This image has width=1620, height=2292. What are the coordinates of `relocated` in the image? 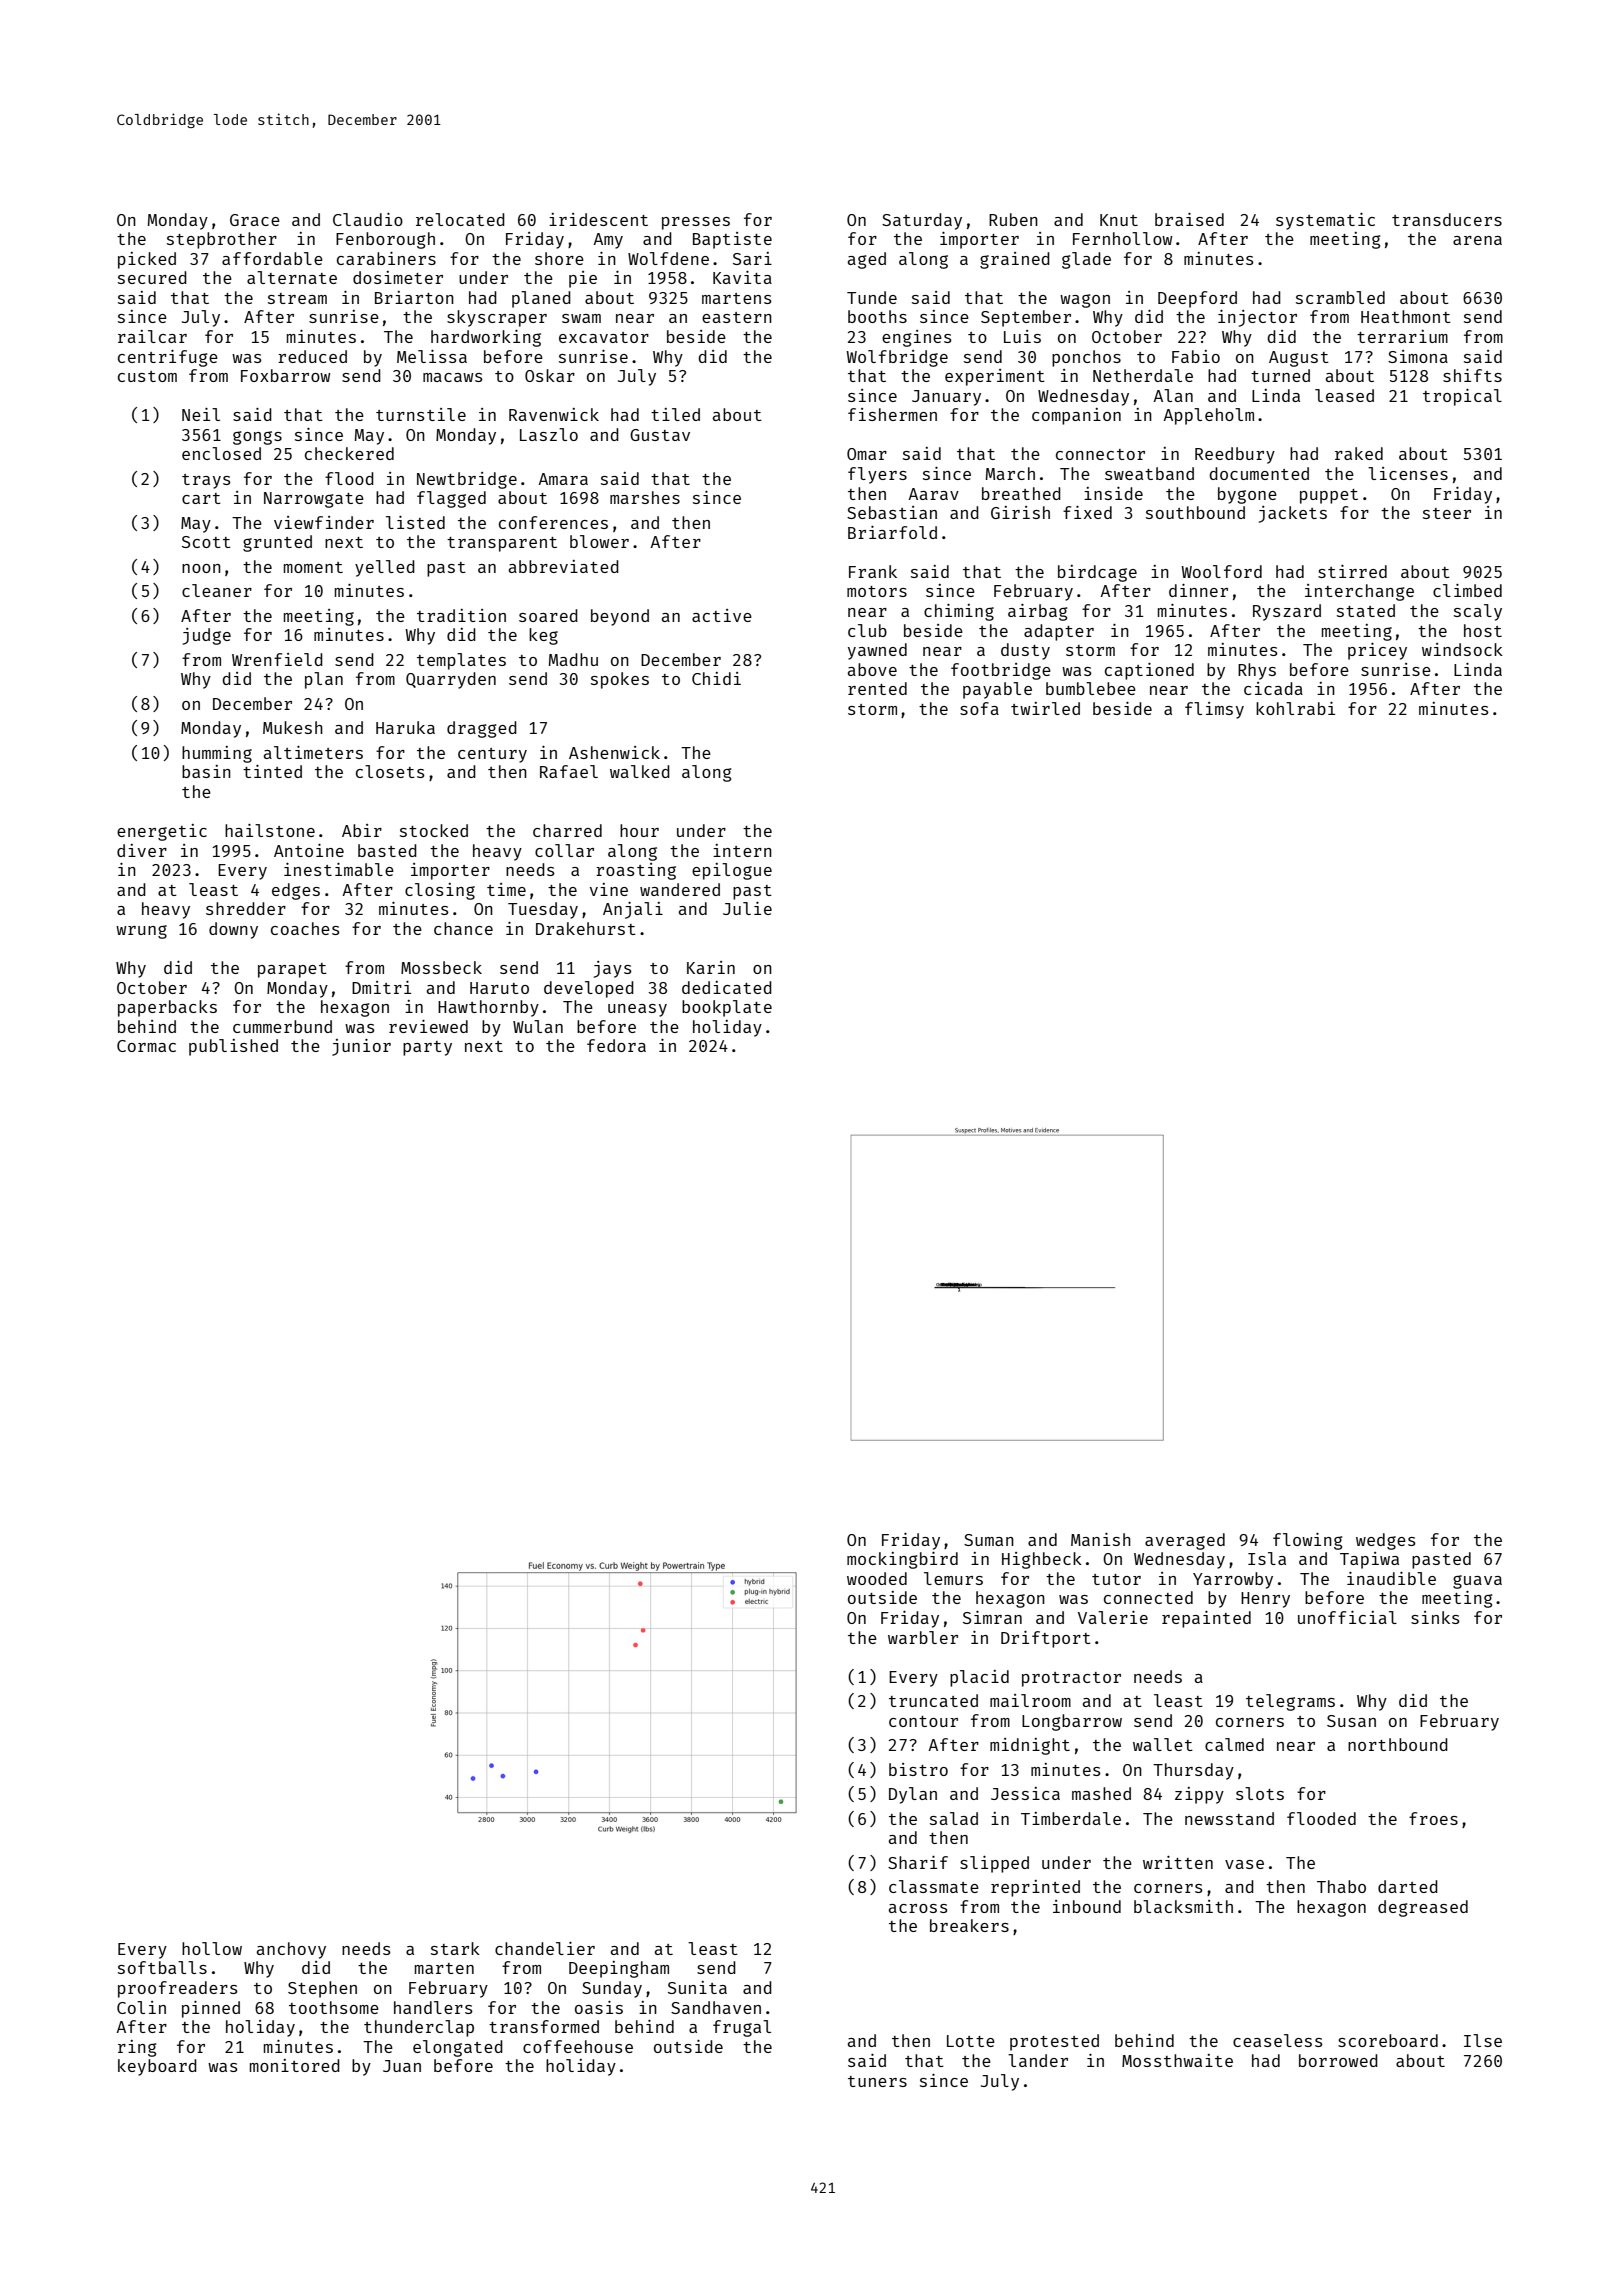 It's located at (460, 219).
